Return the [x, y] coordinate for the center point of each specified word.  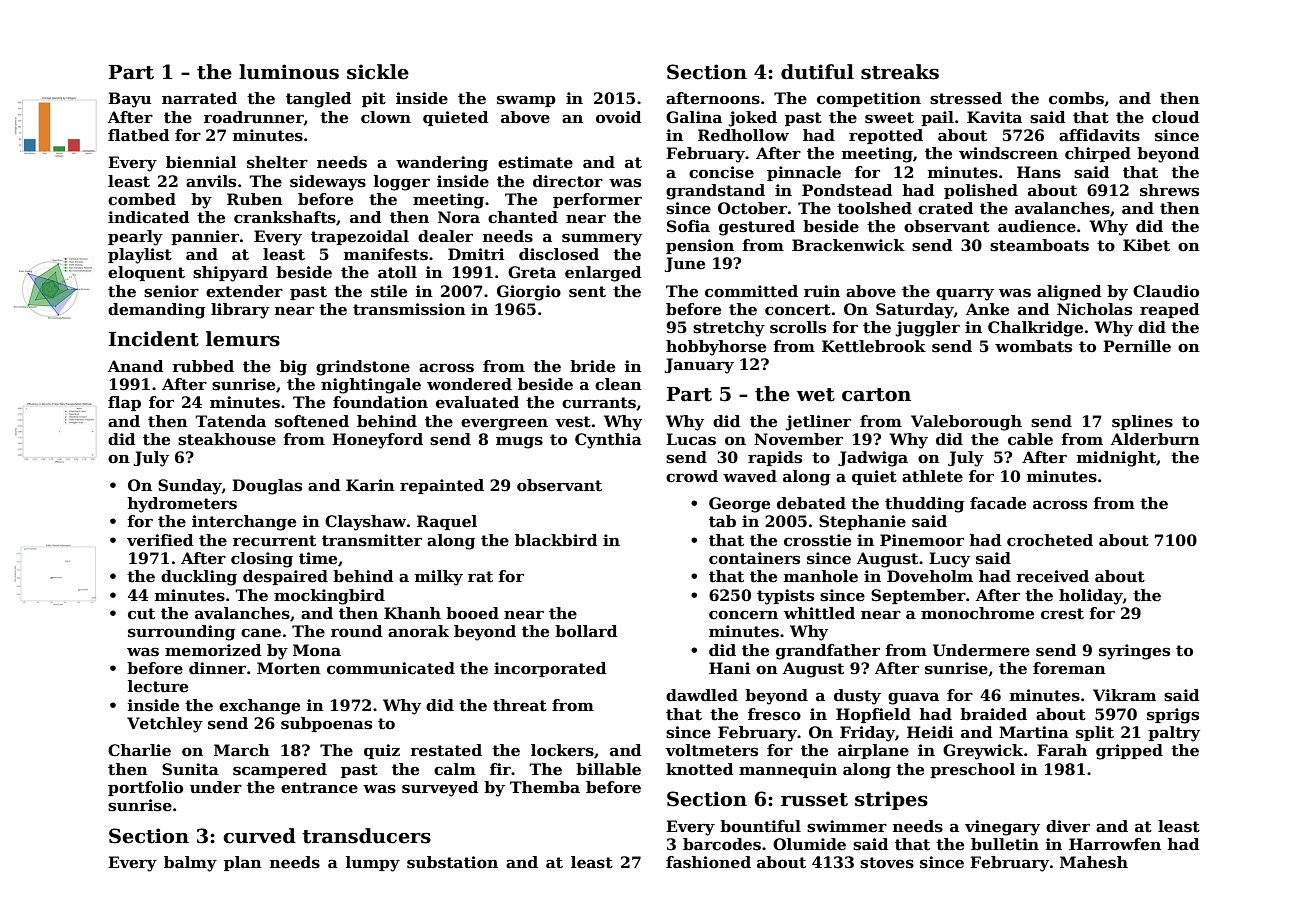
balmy [190, 864]
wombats [1033, 346]
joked [752, 119]
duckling [199, 578]
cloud [1176, 117]
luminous [289, 72]
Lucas [691, 439]
